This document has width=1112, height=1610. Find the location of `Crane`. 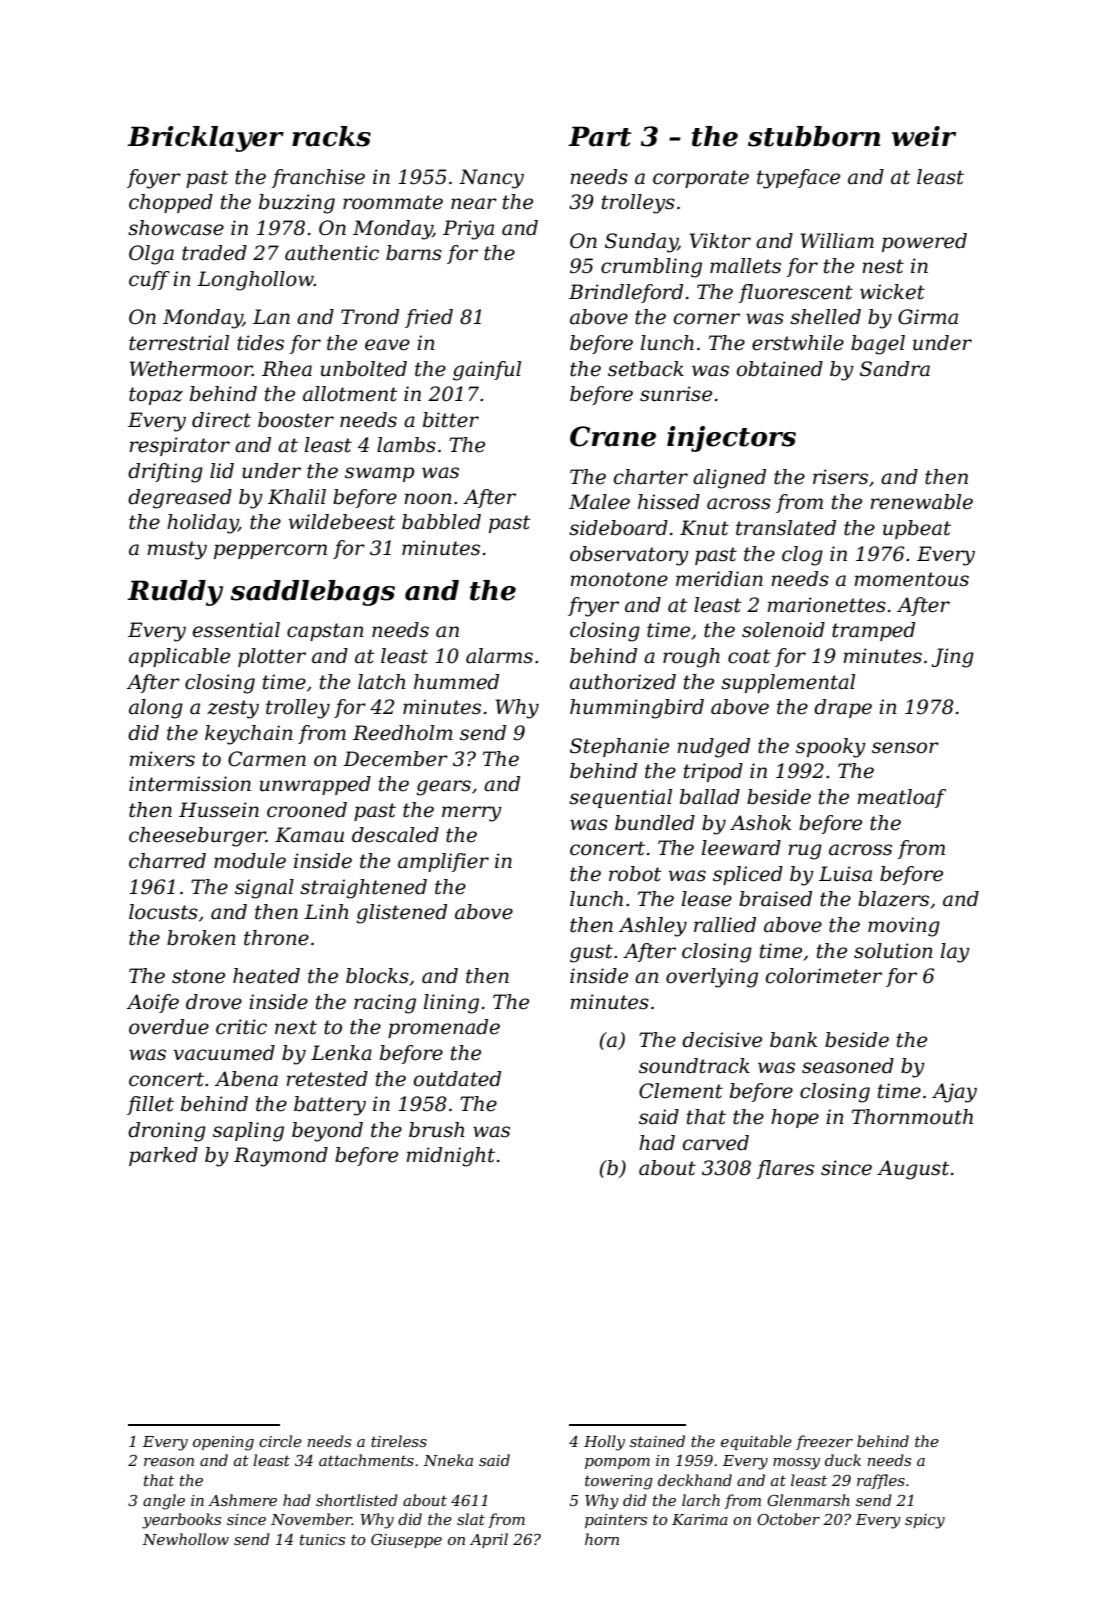

Crane is located at coordinates (613, 436).
